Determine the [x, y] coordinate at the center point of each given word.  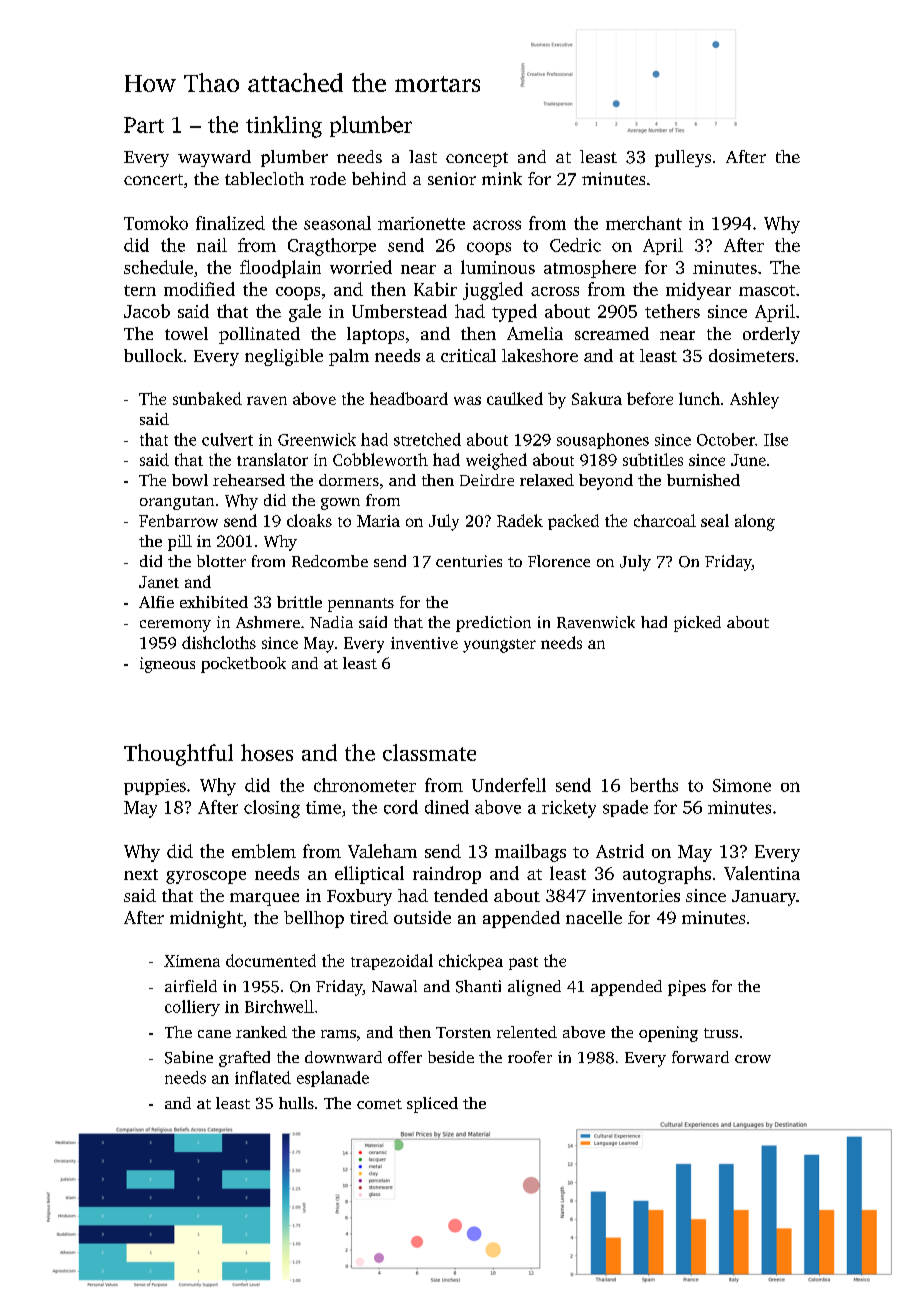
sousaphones [603, 441]
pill [180, 543]
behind [379, 178]
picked [697, 624]
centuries [469, 561]
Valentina [762, 873]
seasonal [337, 223]
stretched [427, 439]
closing [272, 809]
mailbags [530, 853]
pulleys [683, 158]
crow [753, 1059]
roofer [530, 1057]
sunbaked [207, 398]
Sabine [189, 1057]
